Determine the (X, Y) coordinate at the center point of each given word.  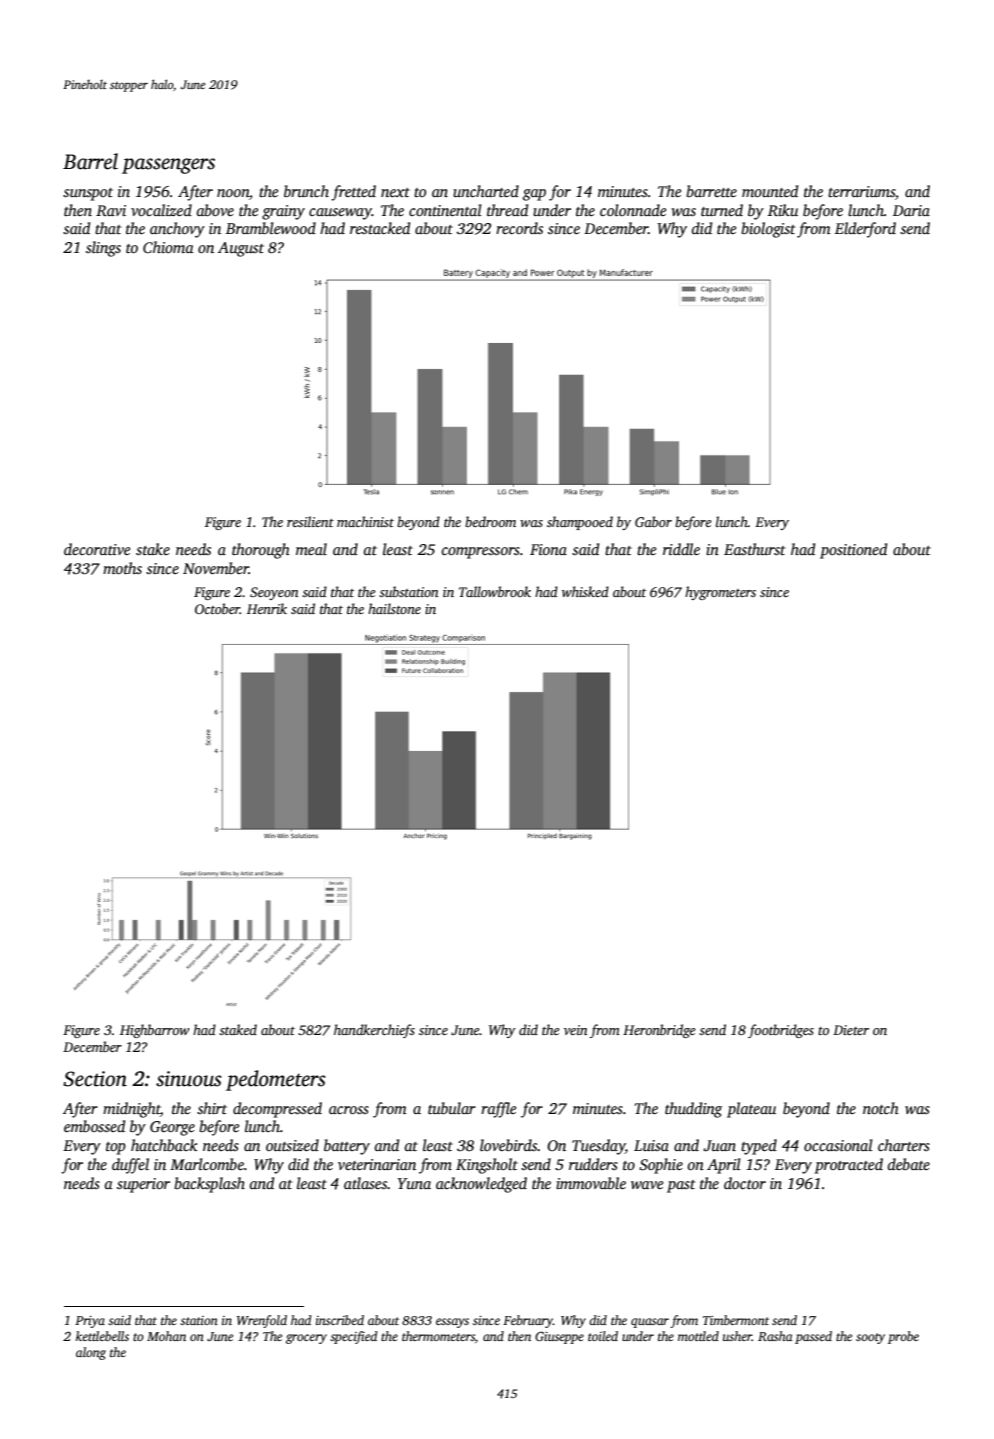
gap (534, 195)
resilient (310, 521)
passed (813, 1337)
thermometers (438, 1336)
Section (95, 1079)
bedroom (490, 521)
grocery (306, 1339)
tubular (452, 1108)
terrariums (861, 191)
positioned (853, 551)
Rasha (775, 1336)
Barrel (90, 161)
